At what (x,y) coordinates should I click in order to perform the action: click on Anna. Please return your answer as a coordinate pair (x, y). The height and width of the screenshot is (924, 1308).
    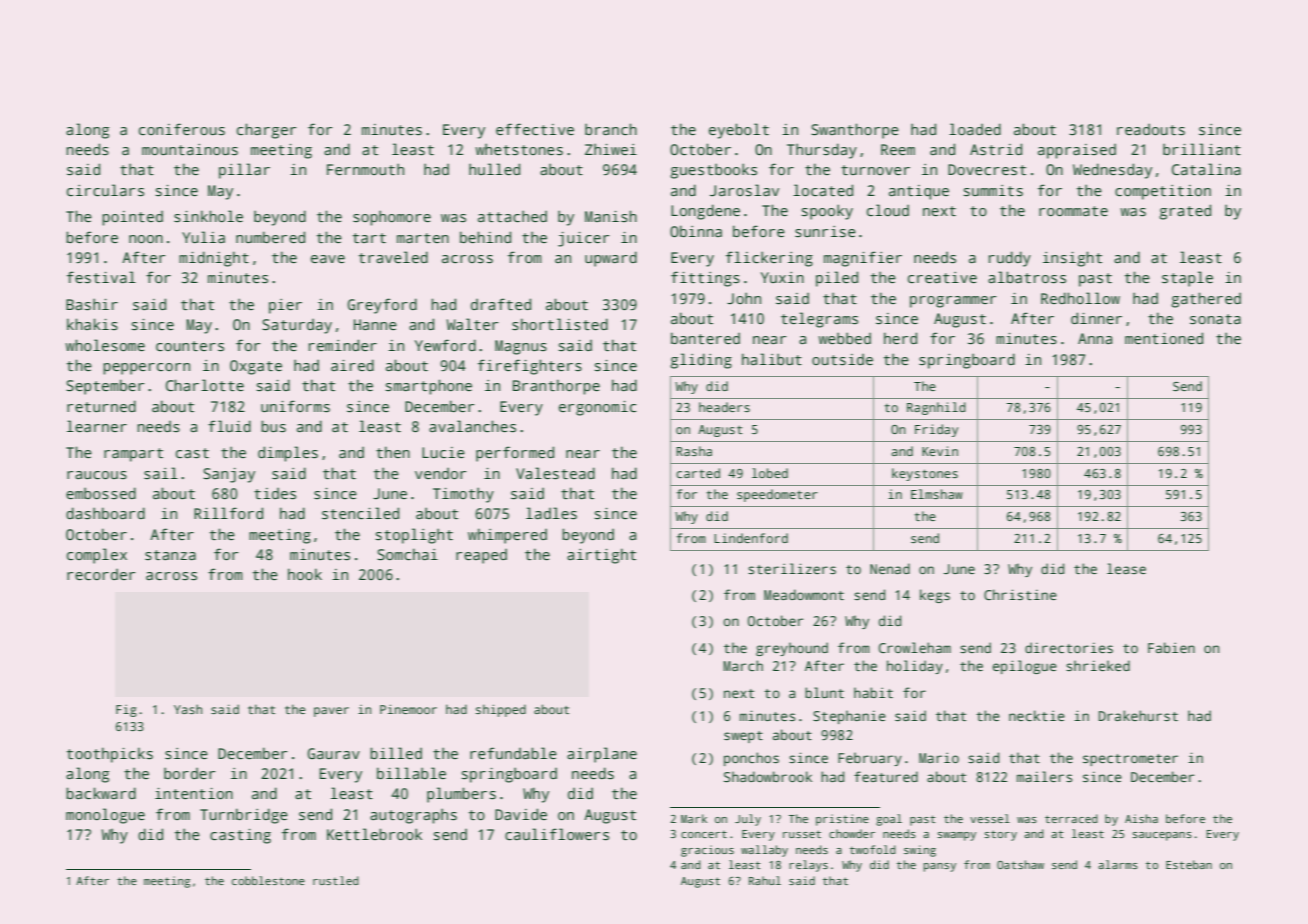
    Looking at the image, I should click on (1095, 338).
